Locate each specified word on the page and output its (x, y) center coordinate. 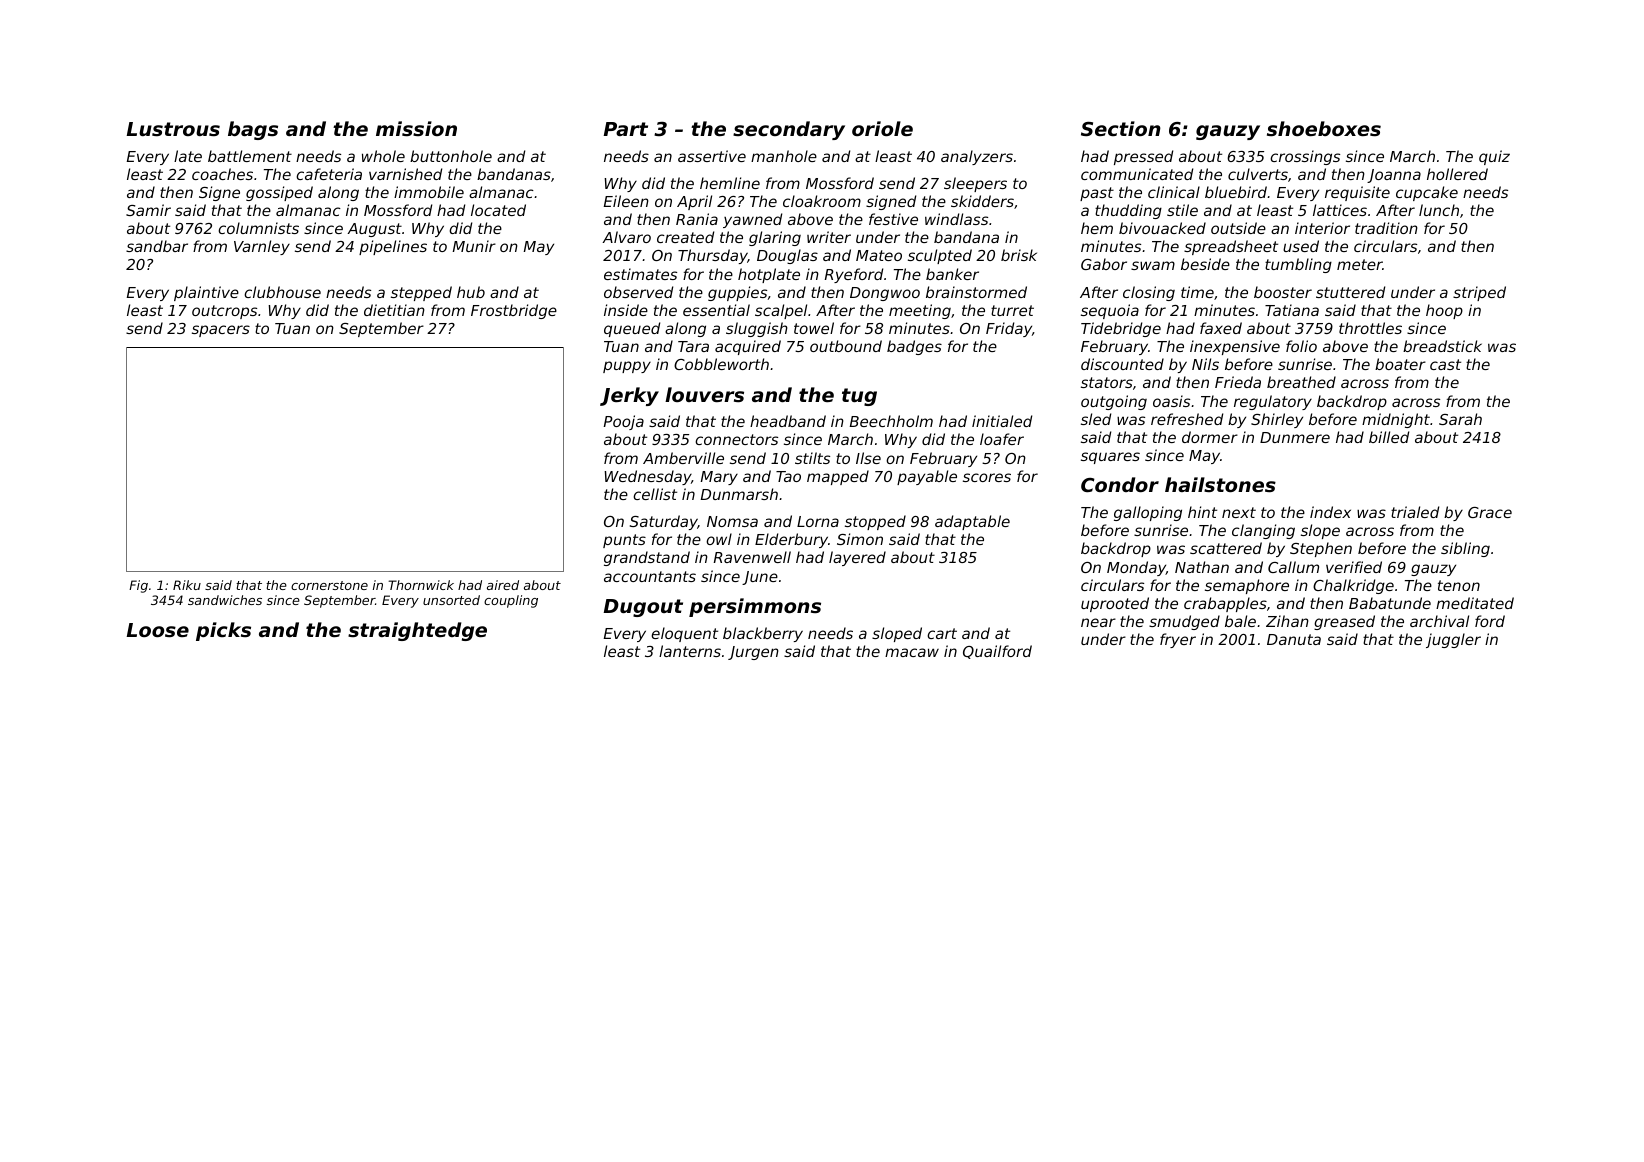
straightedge (417, 631)
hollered (1457, 174)
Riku (187, 585)
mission (416, 128)
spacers (221, 331)
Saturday (664, 522)
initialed (1002, 421)
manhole (784, 156)
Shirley (1277, 420)
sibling (1465, 549)
